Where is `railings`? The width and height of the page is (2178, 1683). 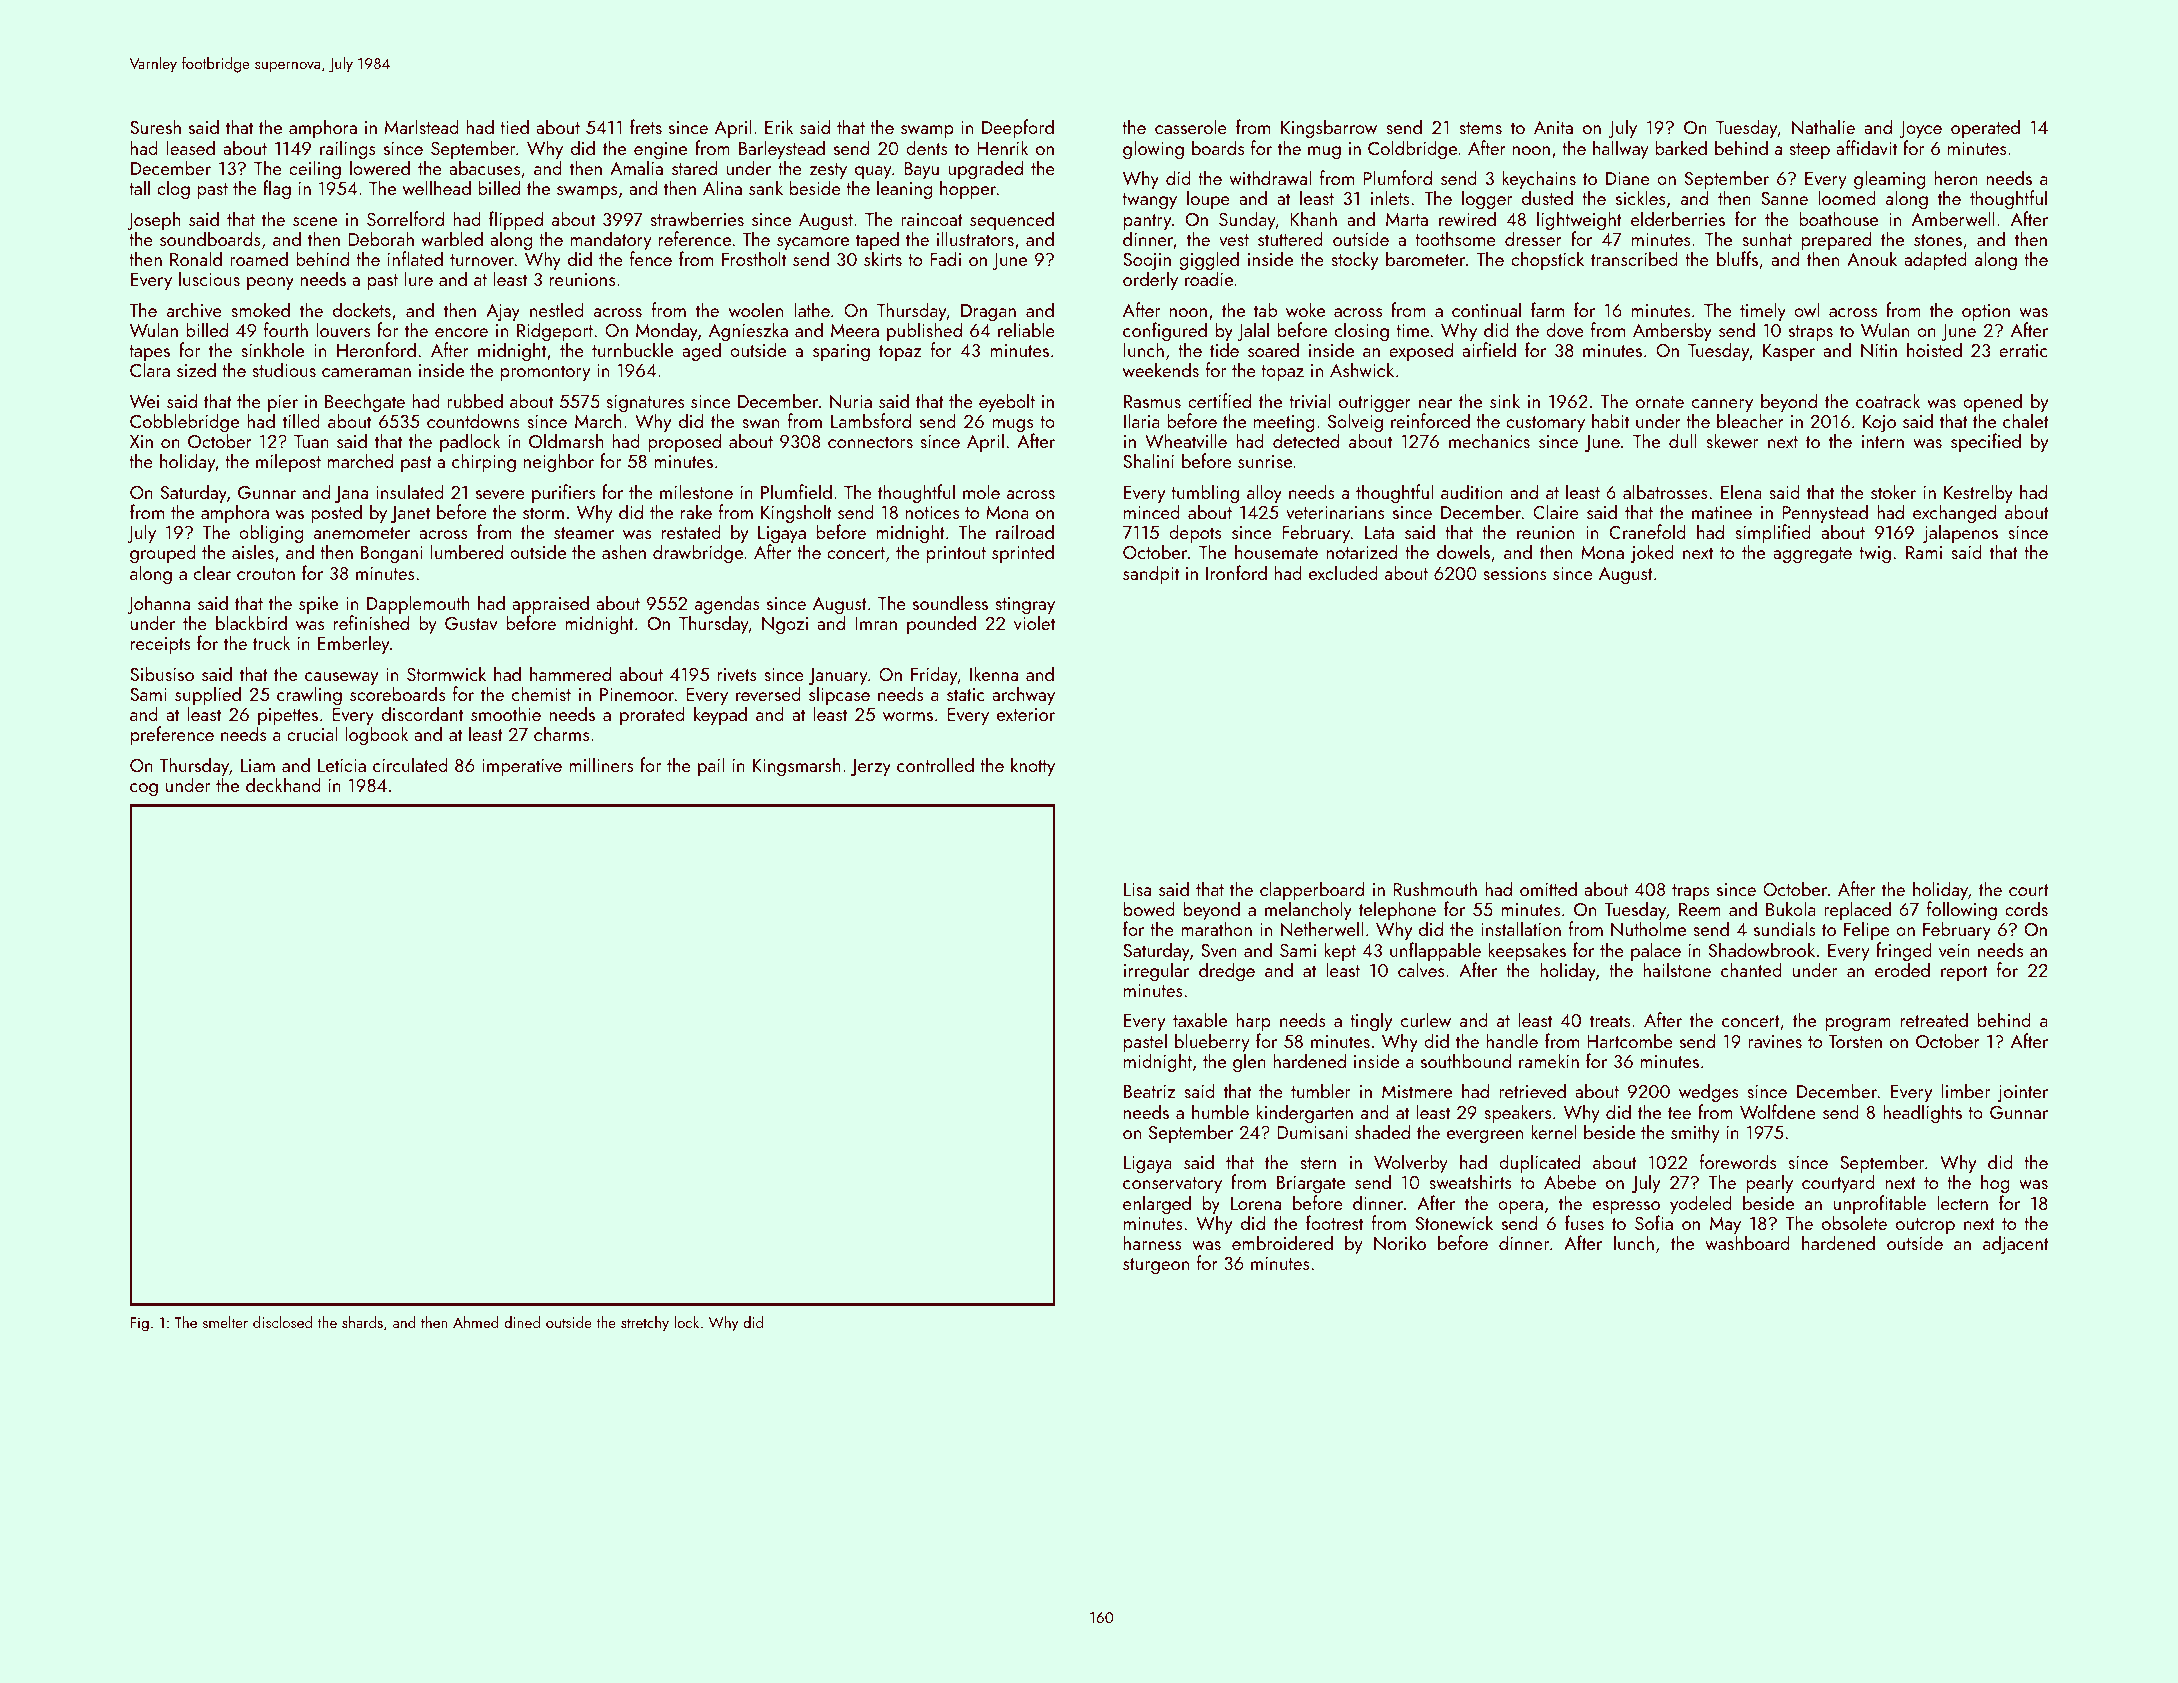 railings is located at coordinates (348, 149).
